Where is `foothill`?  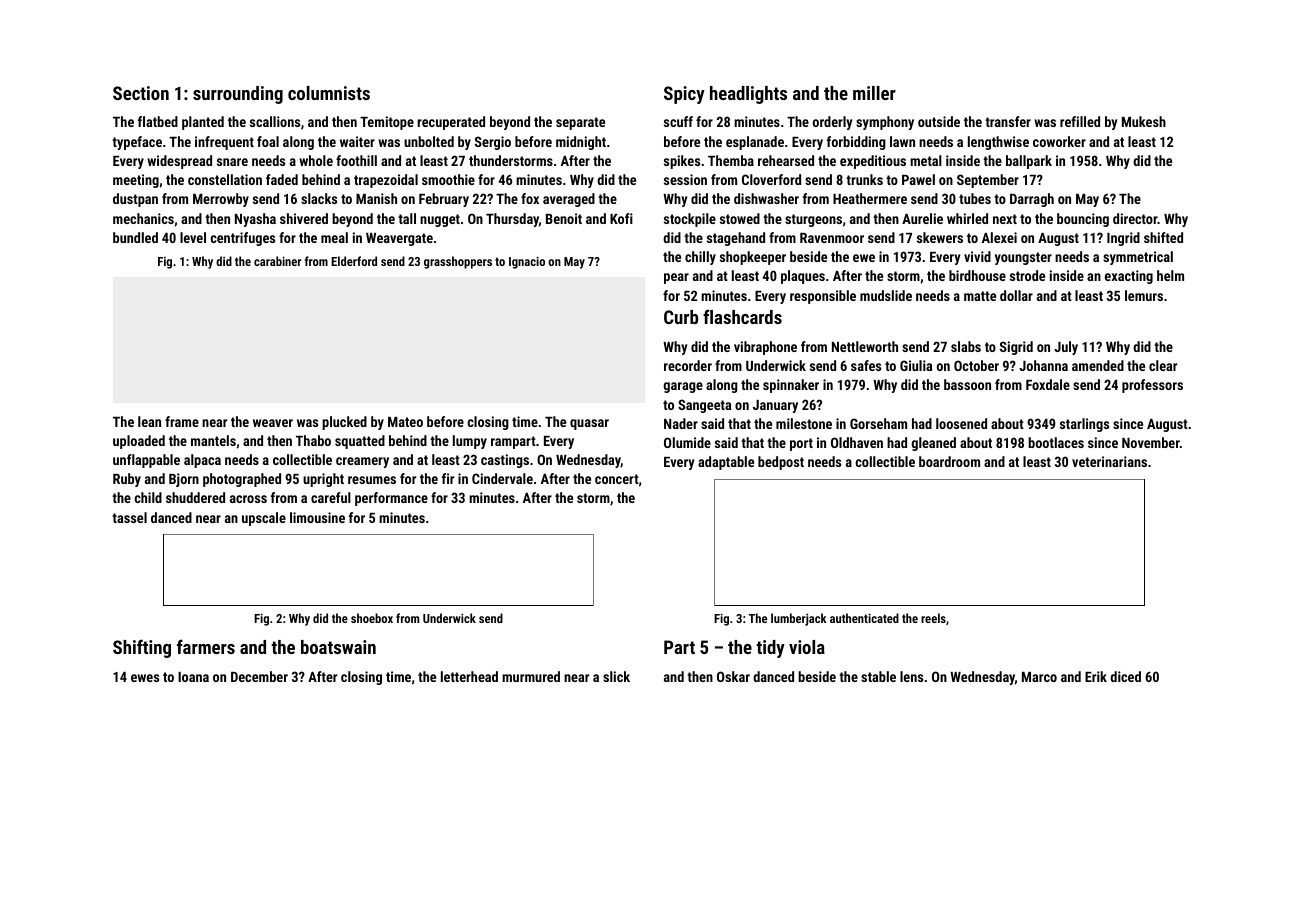
foothill is located at coordinates (356, 160).
